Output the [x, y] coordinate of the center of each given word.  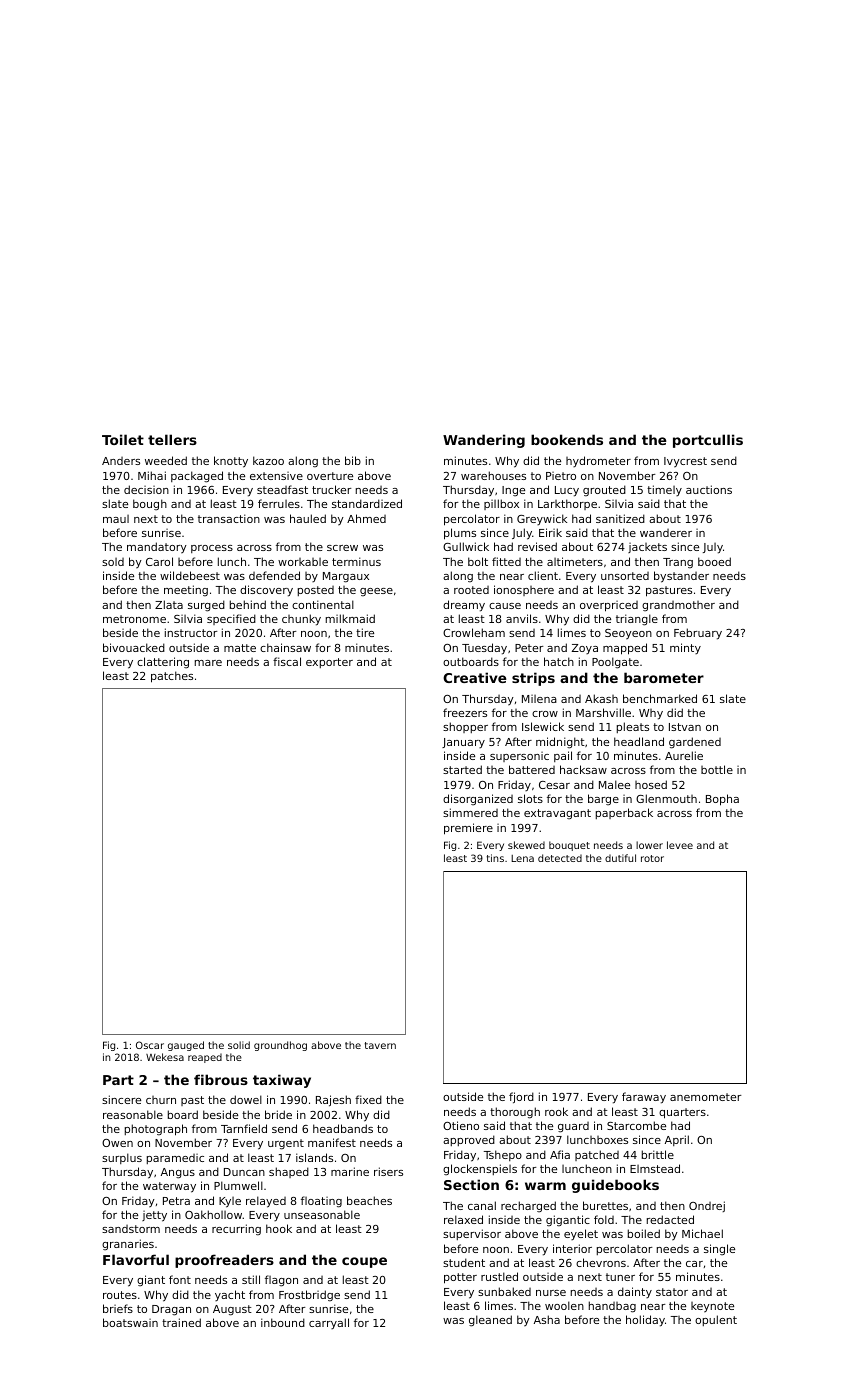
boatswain [130, 1322]
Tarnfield [244, 1128]
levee [680, 845]
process [212, 549]
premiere [468, 829]
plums [460, 534]
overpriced [609, 606]
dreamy [464, 606]
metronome [134, 619]
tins [495, 858]
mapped [625, 649]
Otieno [461, 1125]
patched [597, 1155]
